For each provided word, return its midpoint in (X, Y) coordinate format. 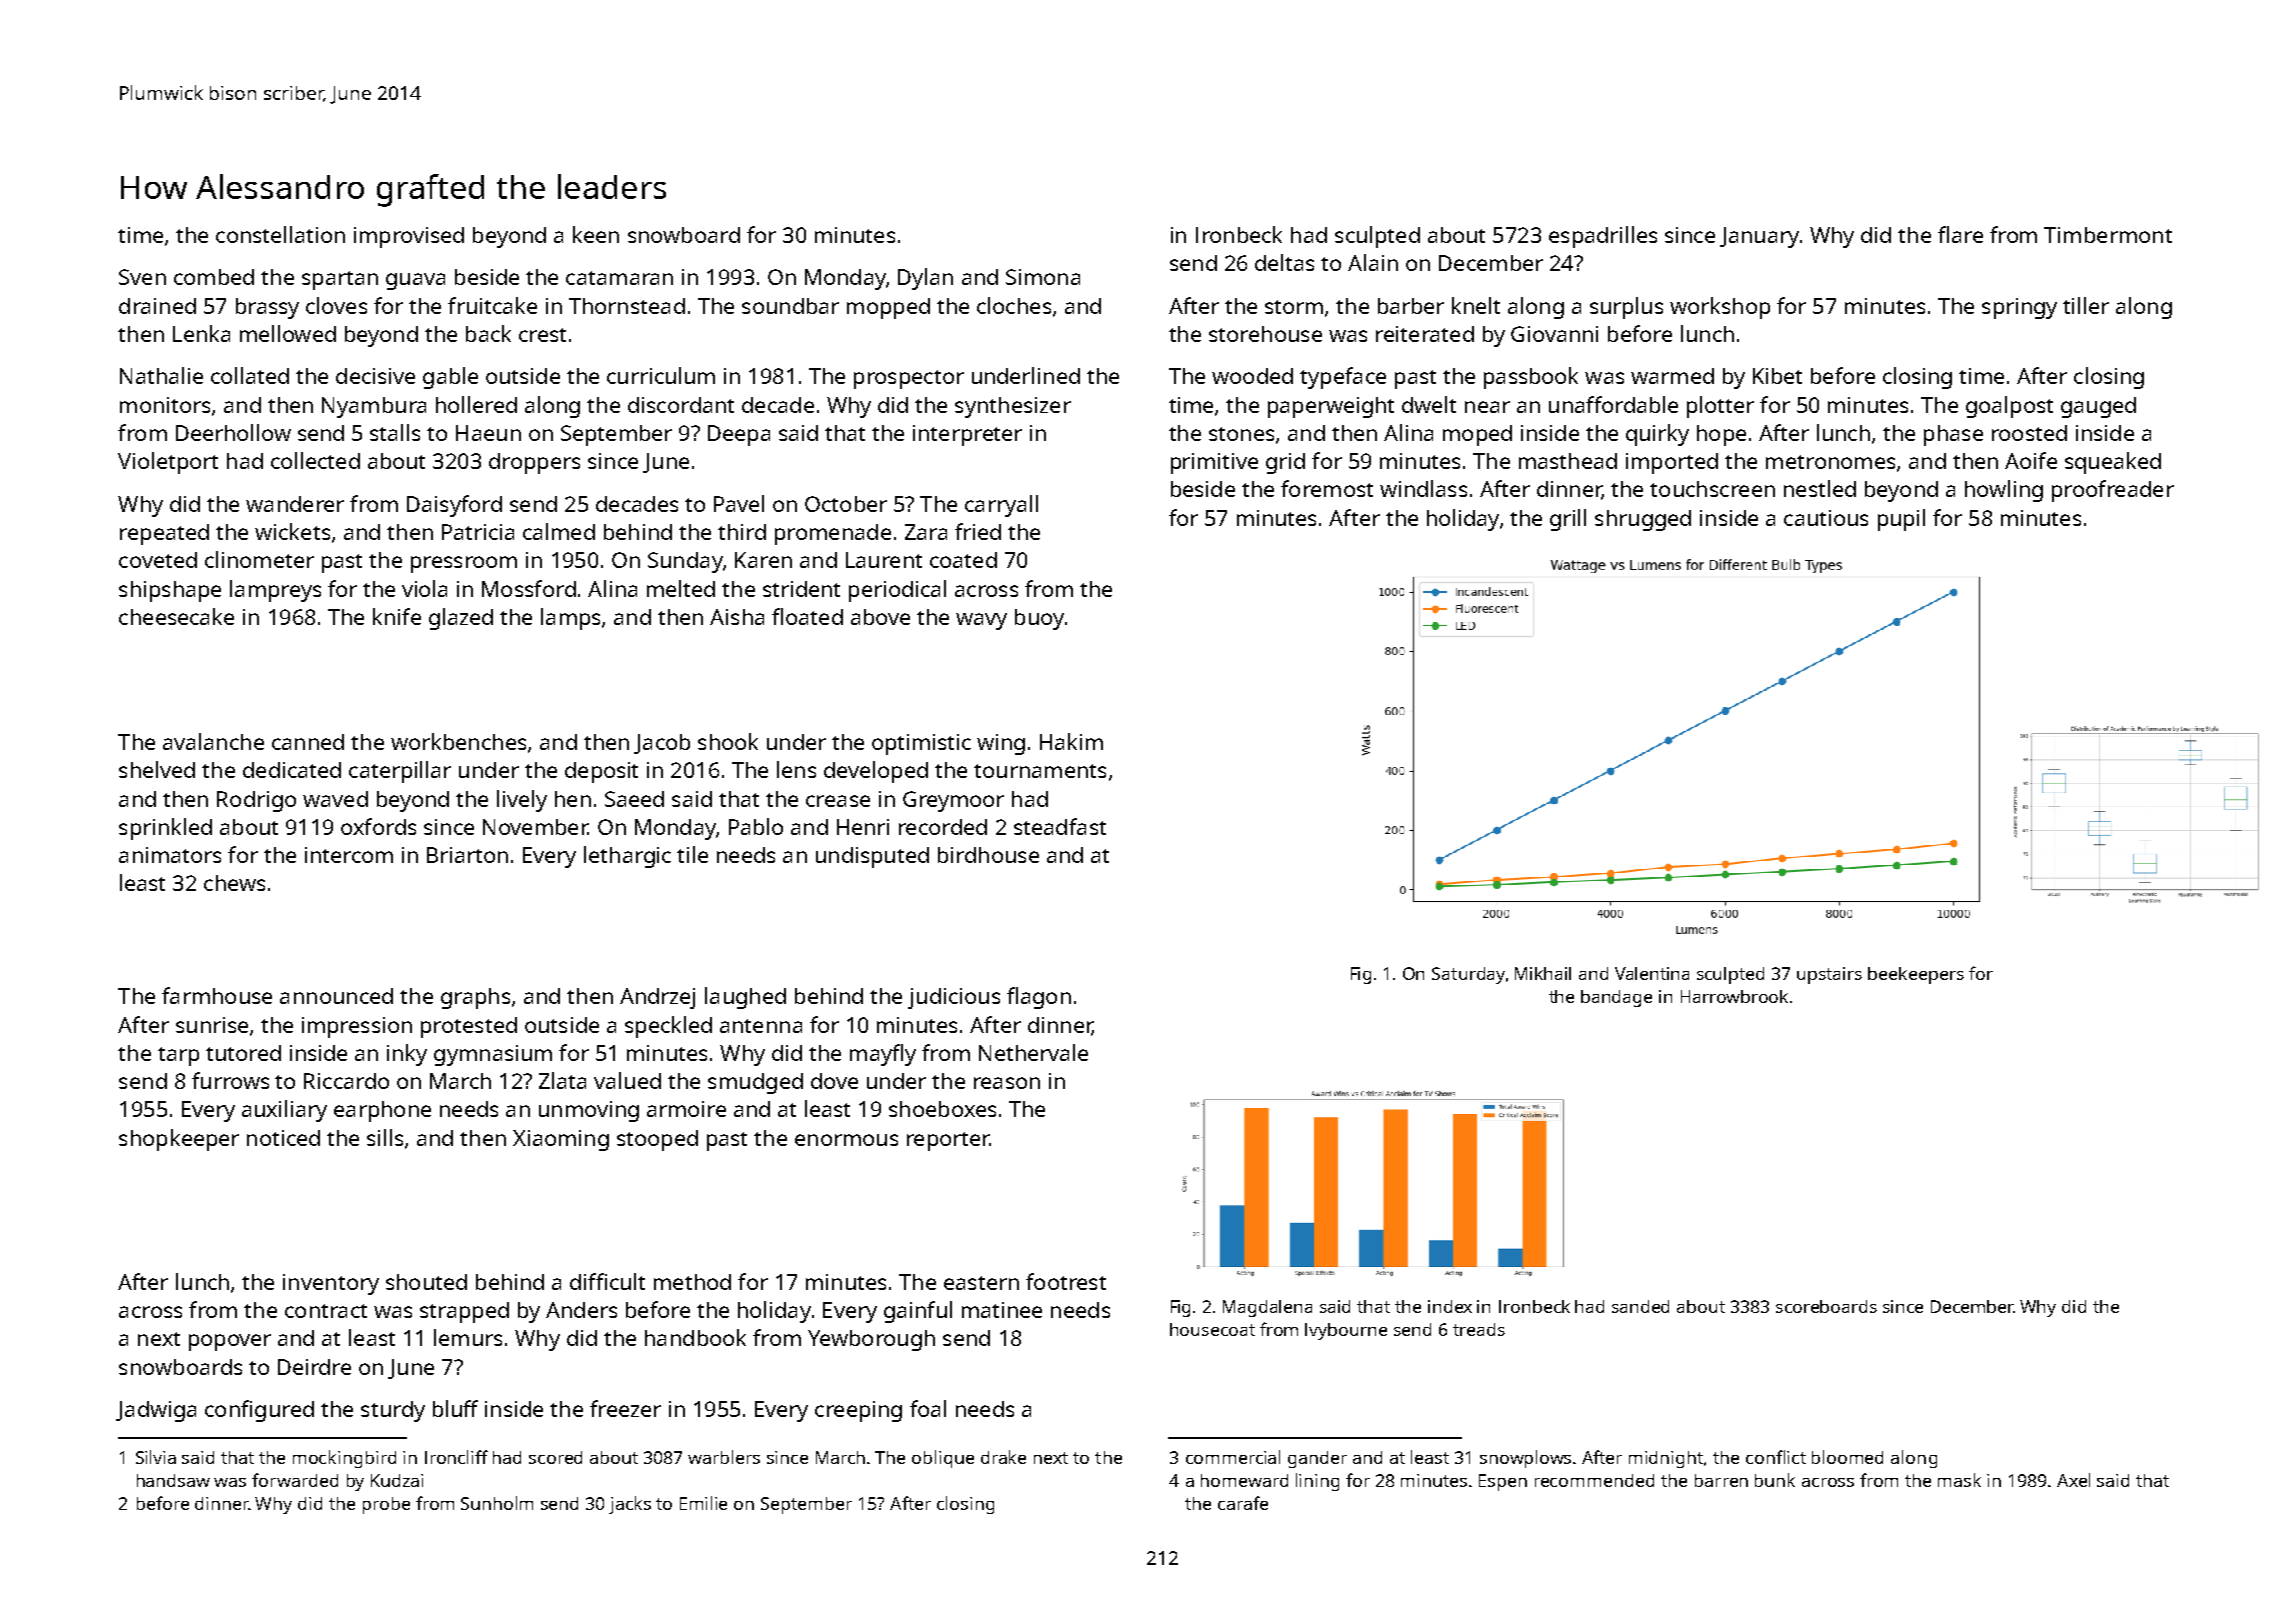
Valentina (1652, 973)
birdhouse (988, 855)
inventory (331, 1284)
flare (1960, 234)
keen (596, 234)
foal (928, 1408)
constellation (280, 234)
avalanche (213, 741)
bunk (1775, 1480)
